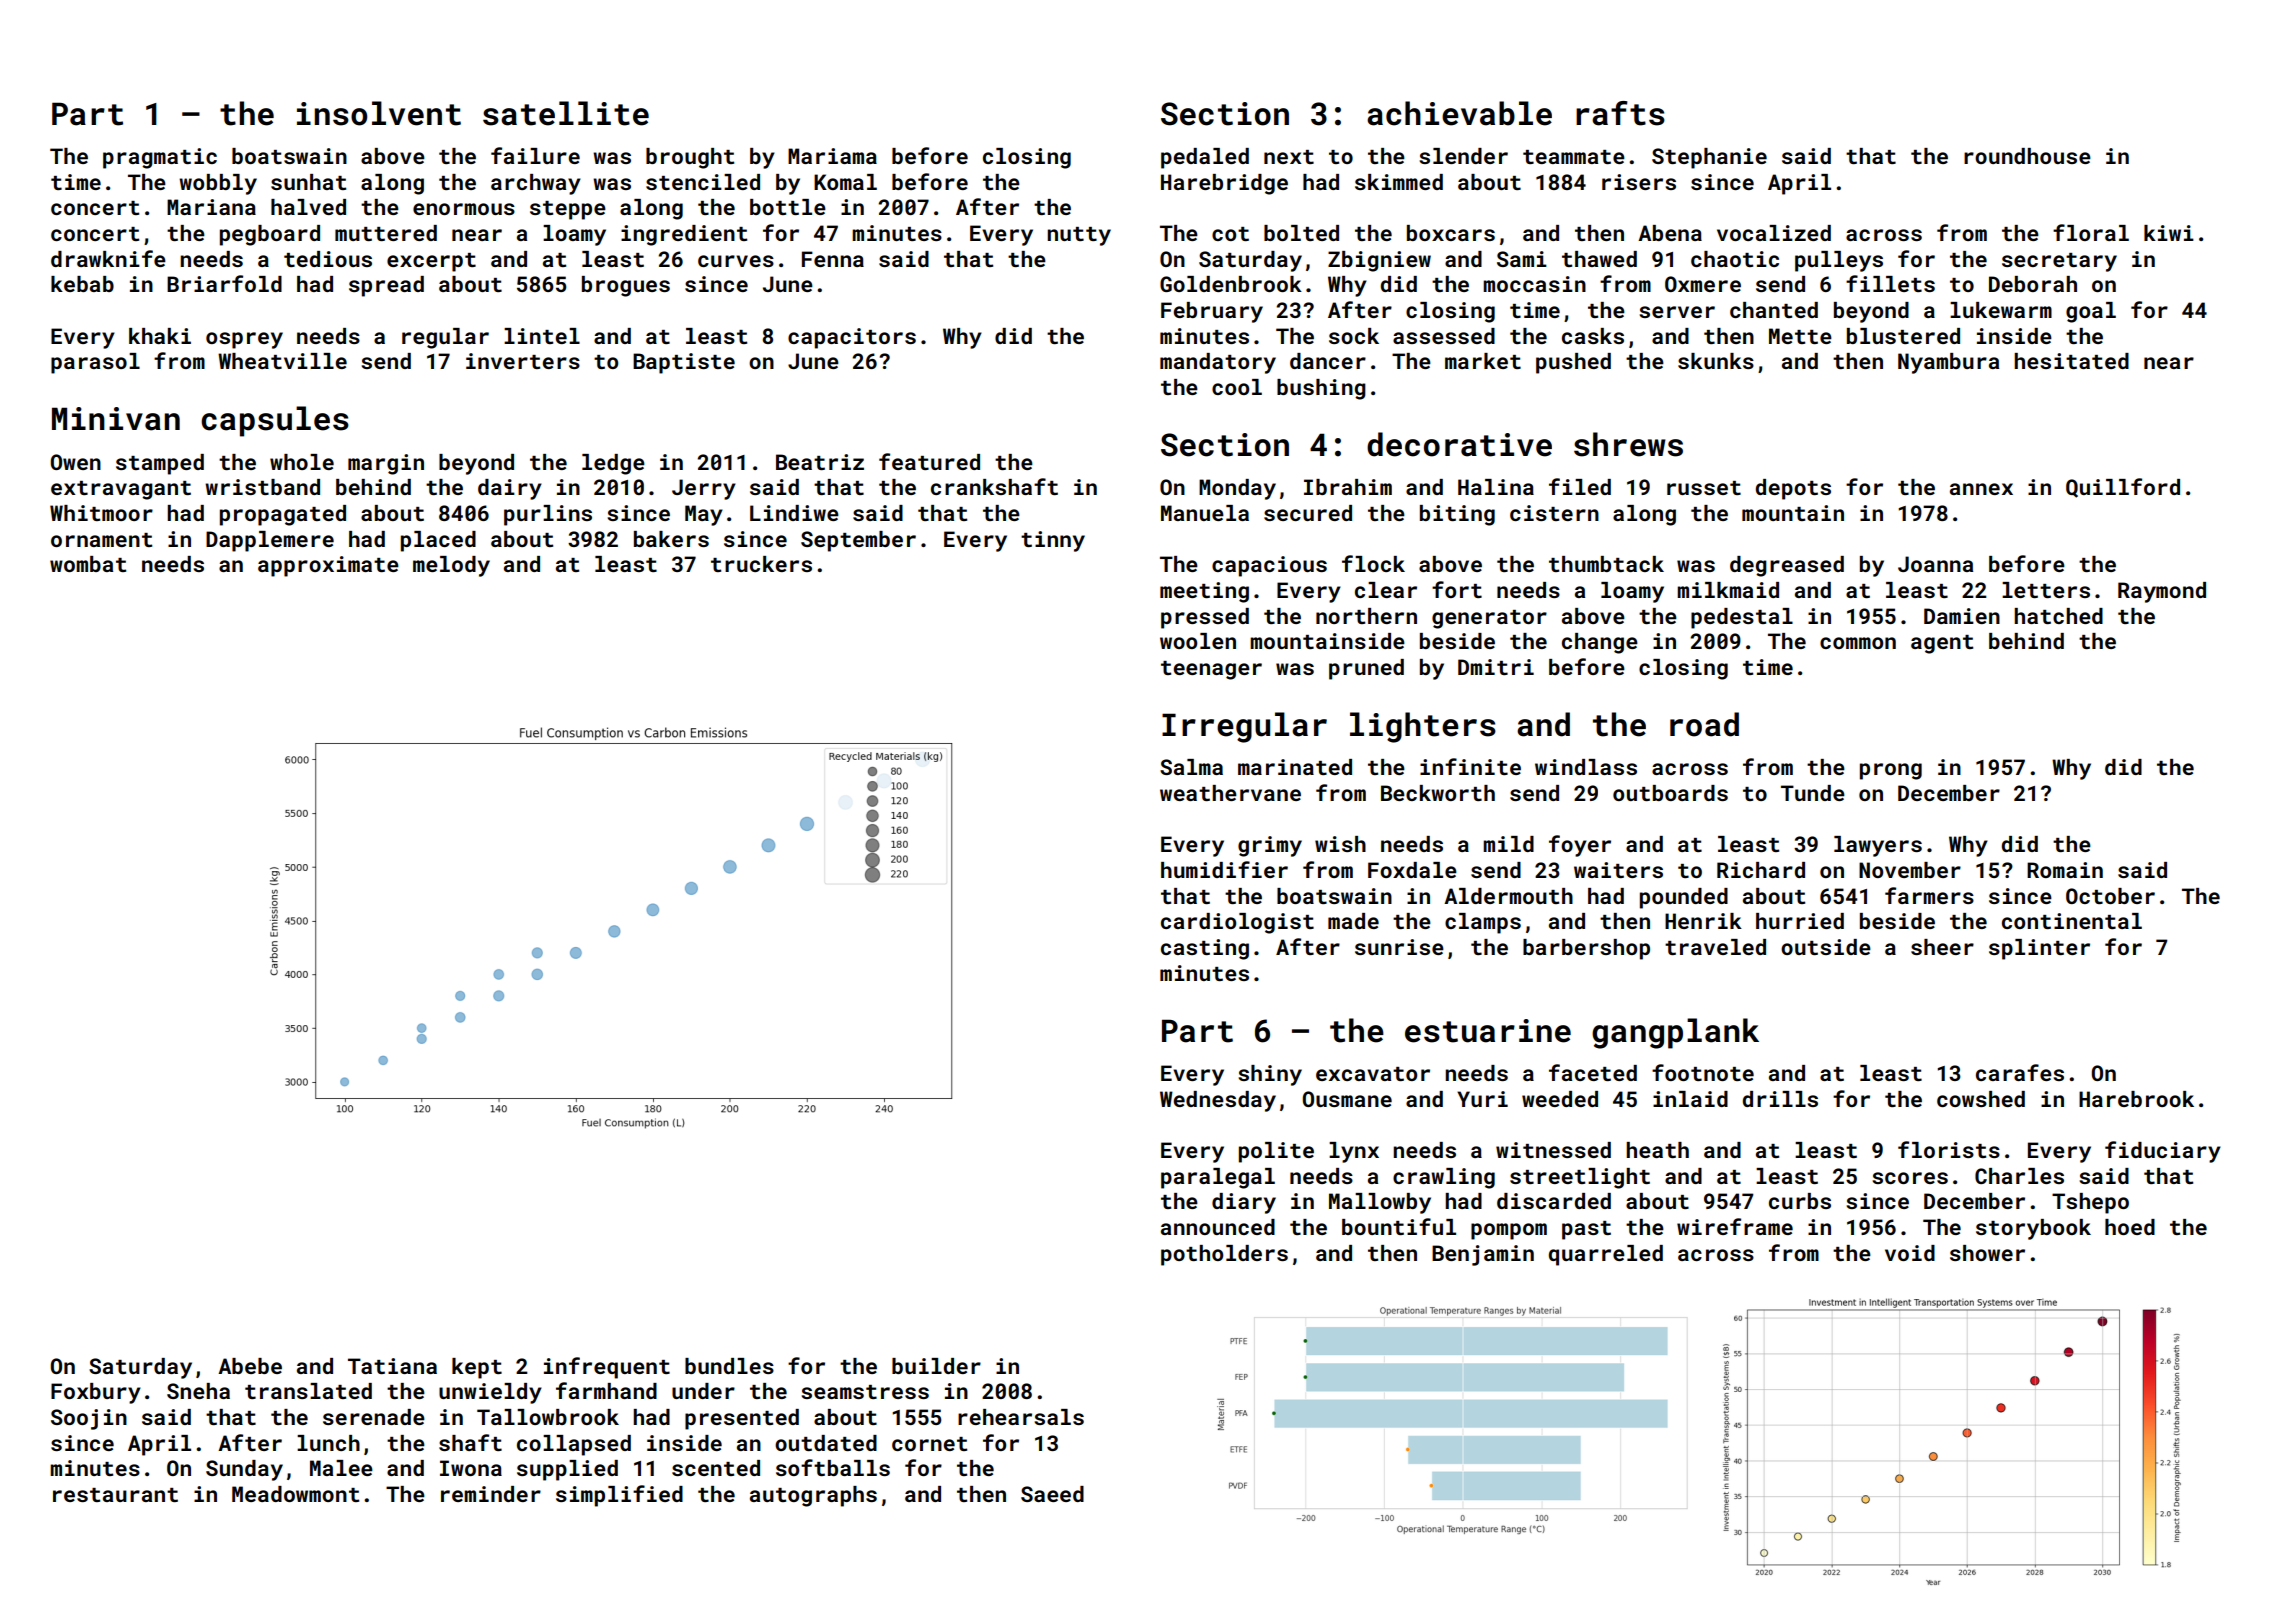 This image has height=1614, width=2282. I want to click on Saeed, so click(1052, 1494).
